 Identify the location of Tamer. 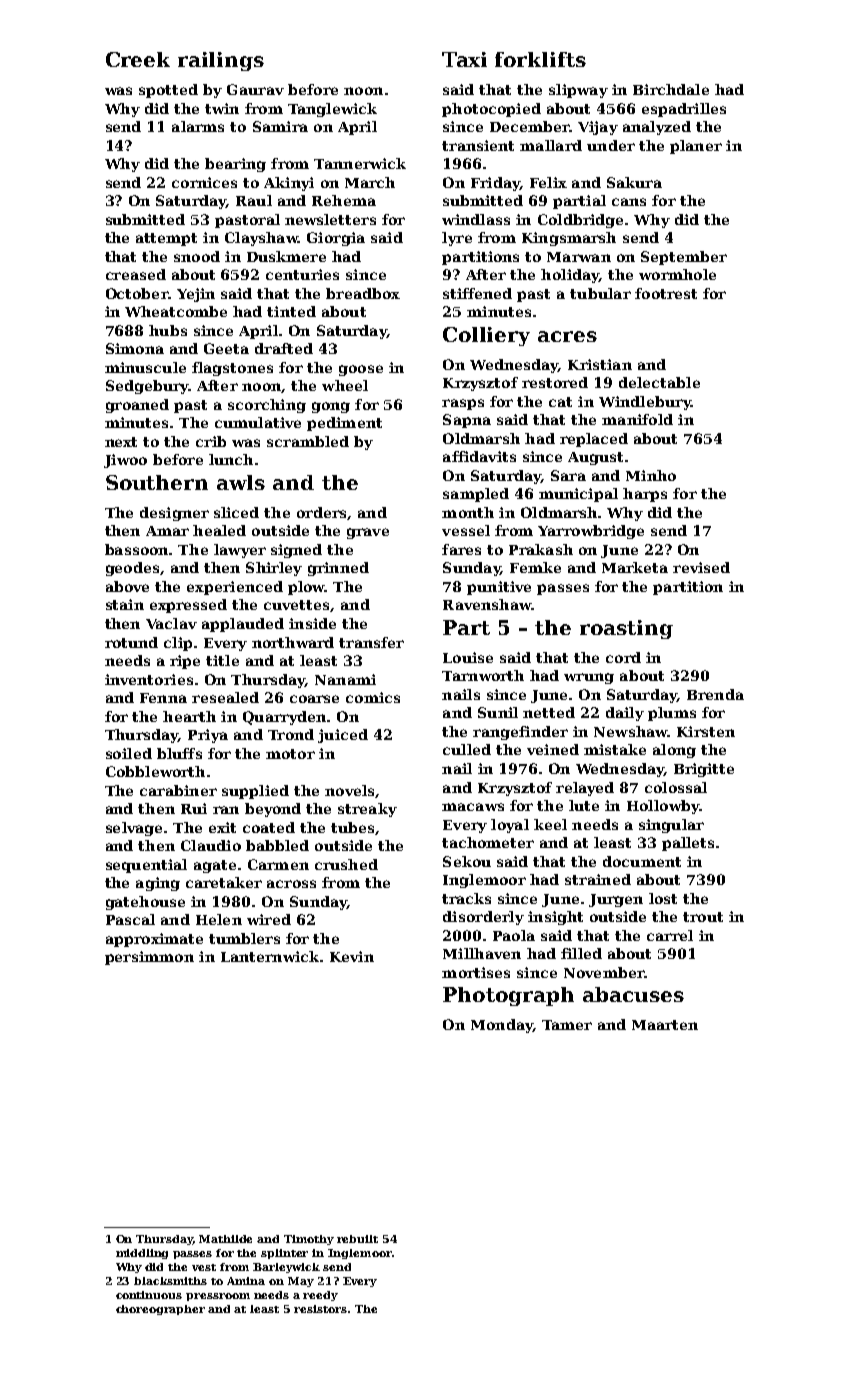
(567, 1025).
